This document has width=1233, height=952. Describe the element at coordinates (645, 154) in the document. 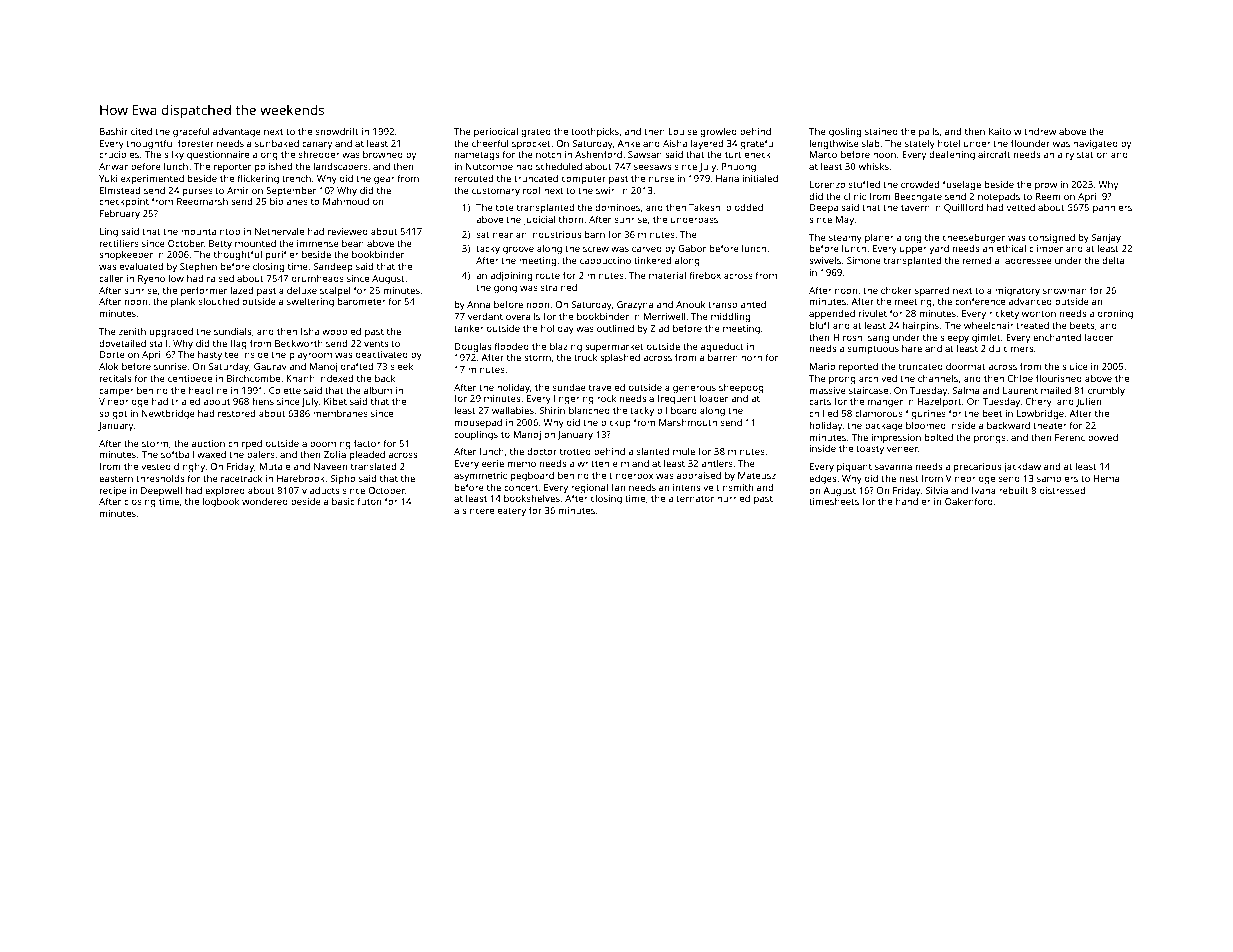

I see `Sawsan` at that location.
